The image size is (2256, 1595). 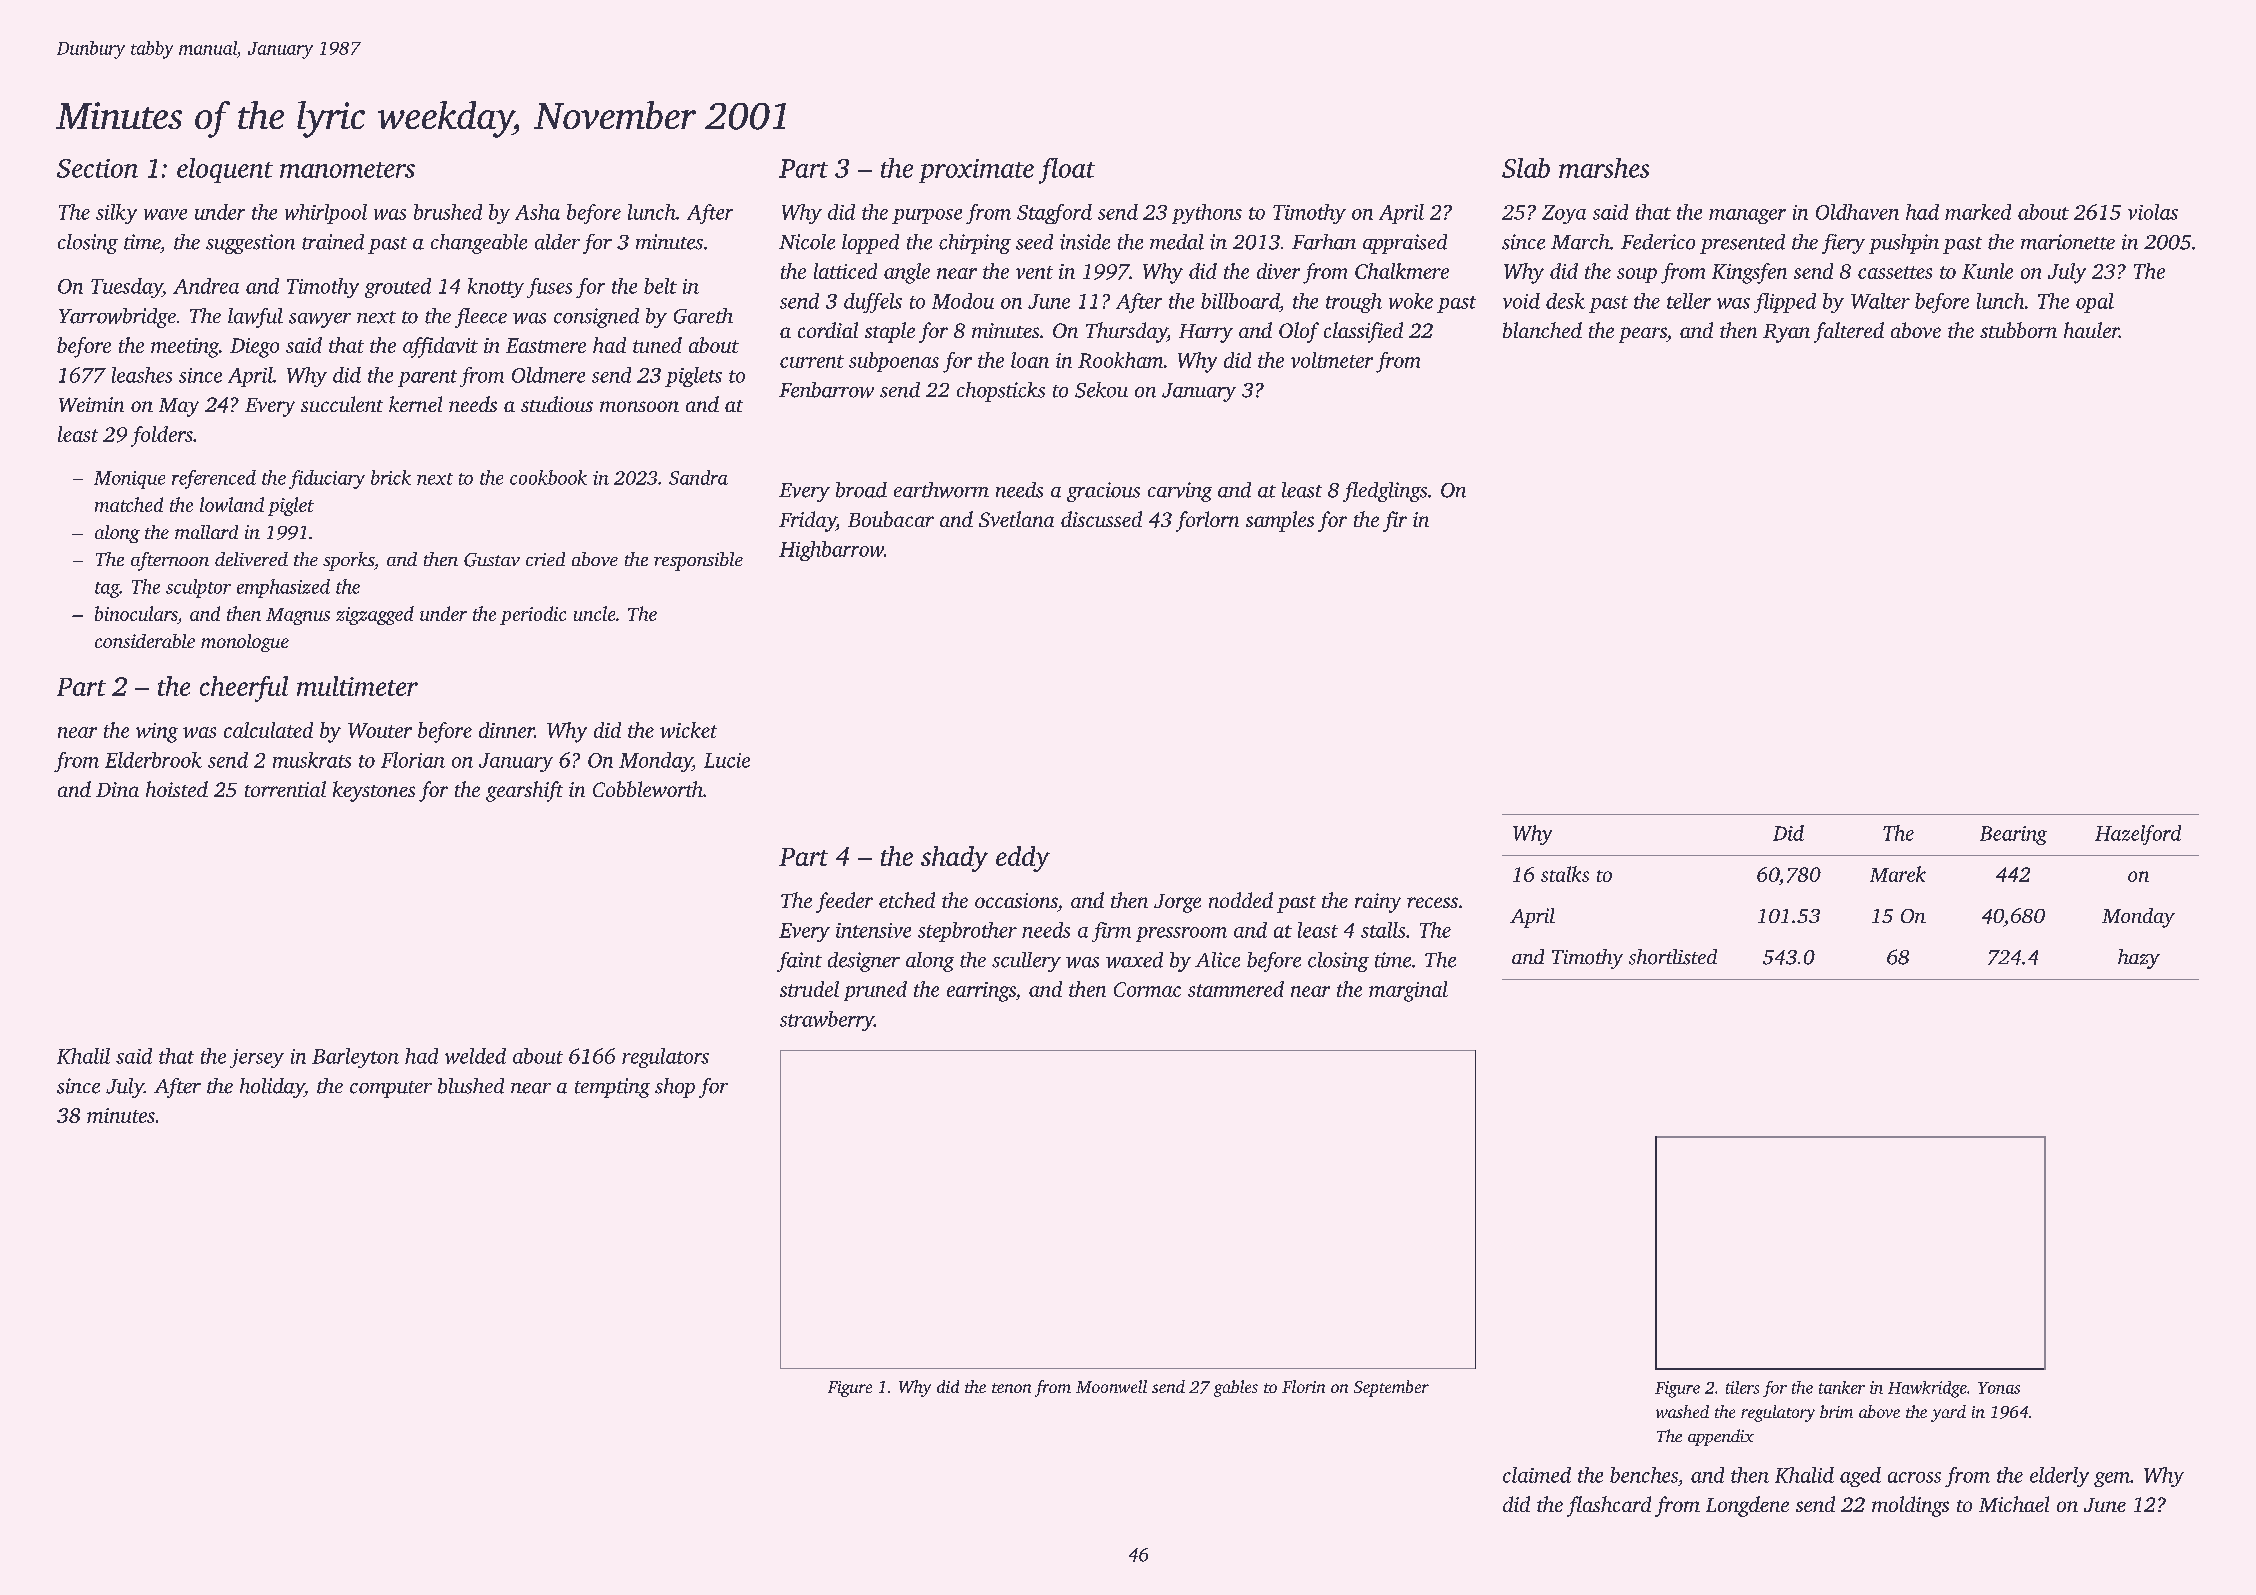 I want to click on tenon, so click(x=1011, y=1388).
